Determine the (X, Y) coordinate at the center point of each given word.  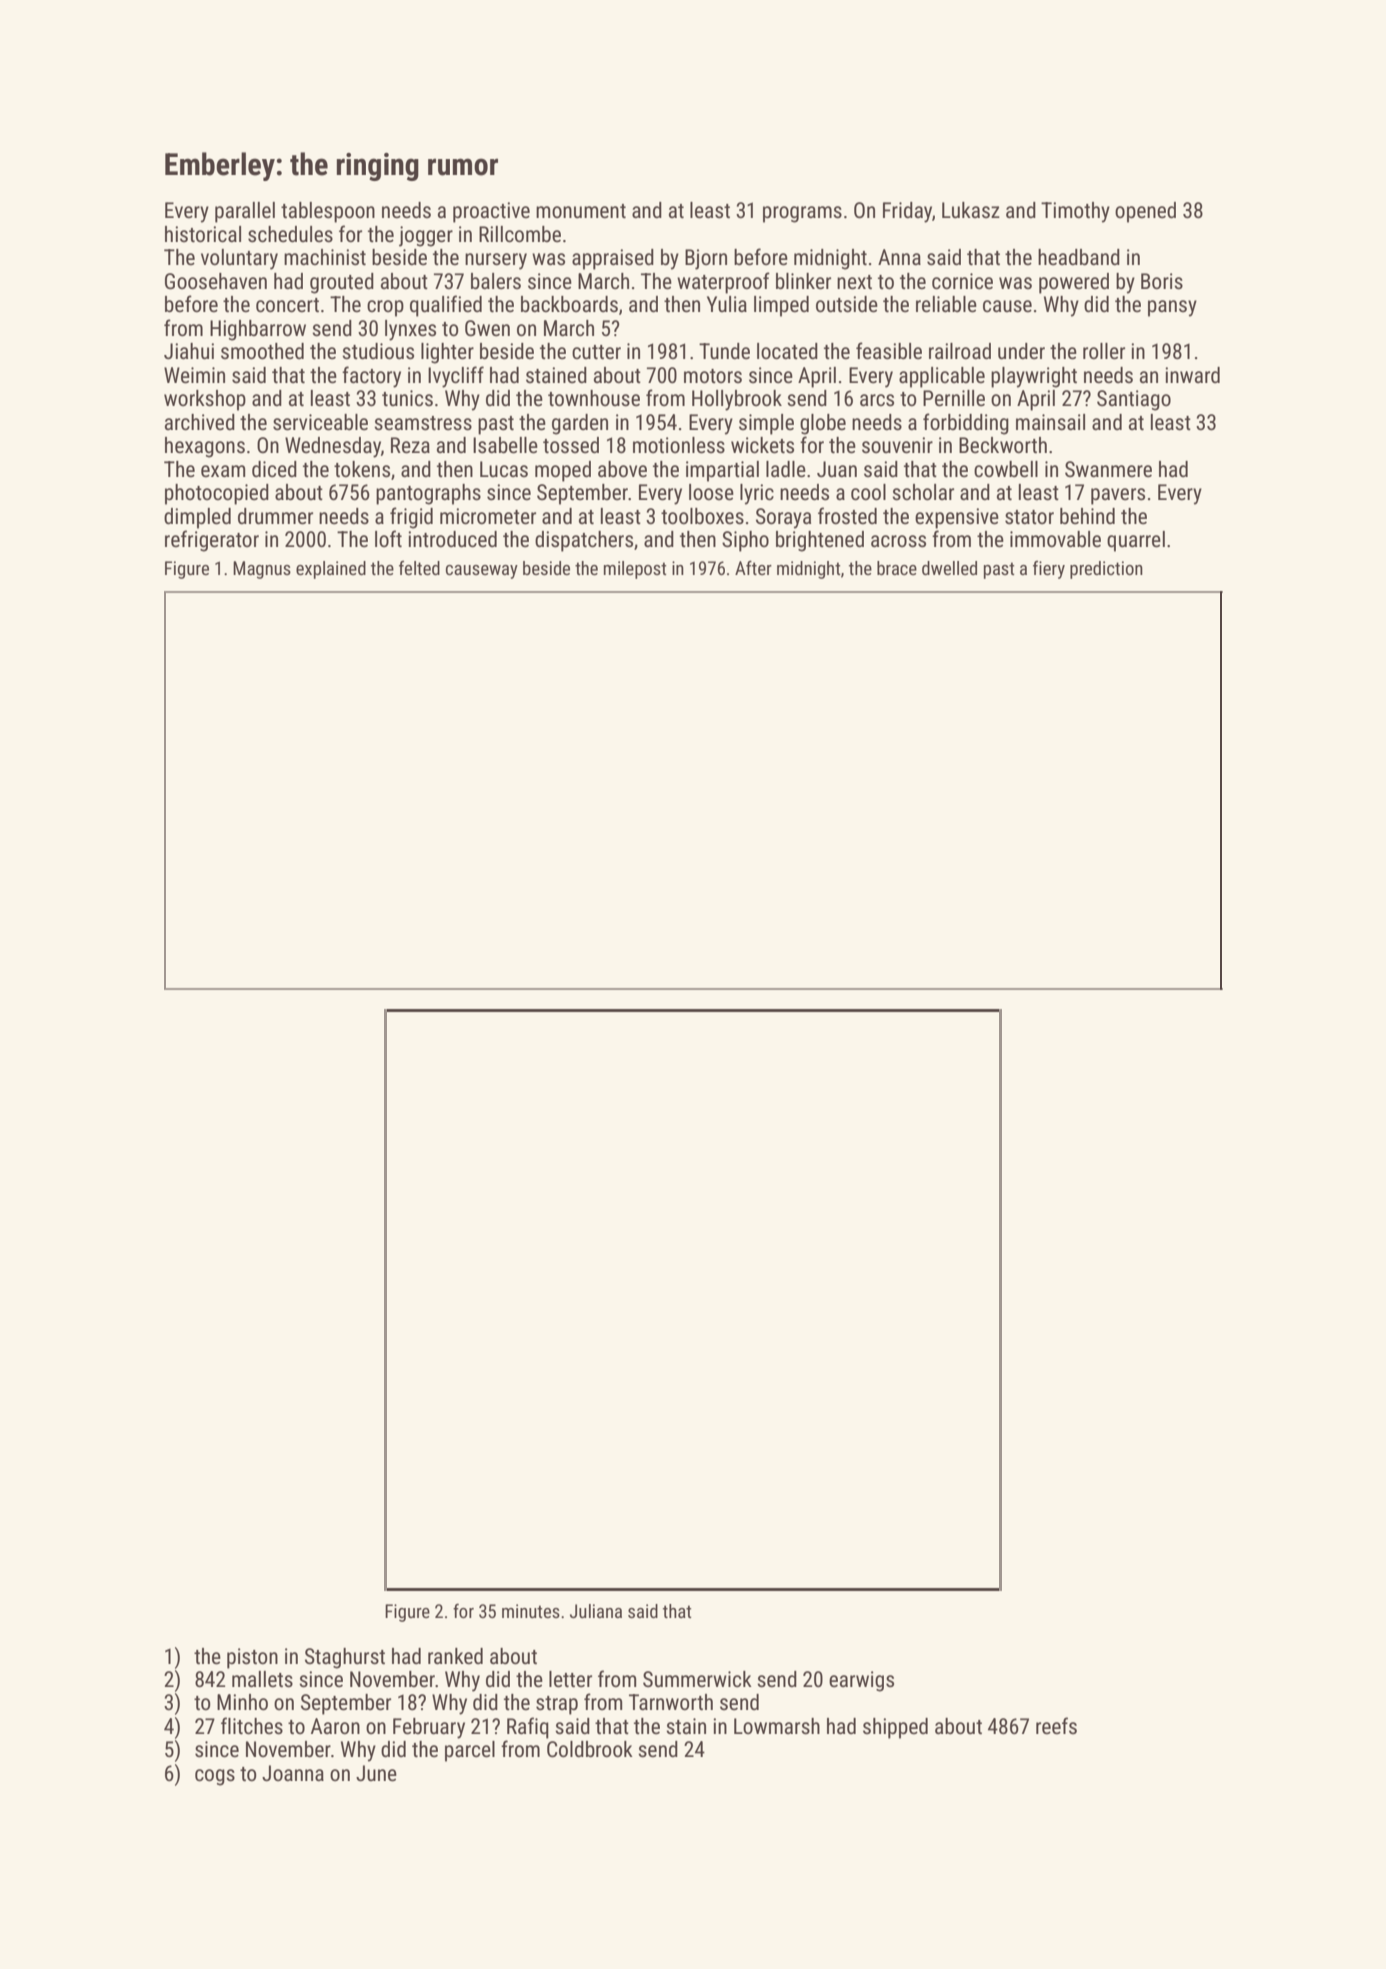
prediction (1106, 570)
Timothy (1075, 212)
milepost (635, 570)
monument (581, 211)
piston (252, 1658)
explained (331, 570)
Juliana (596, 1611)
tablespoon (328, 212)
